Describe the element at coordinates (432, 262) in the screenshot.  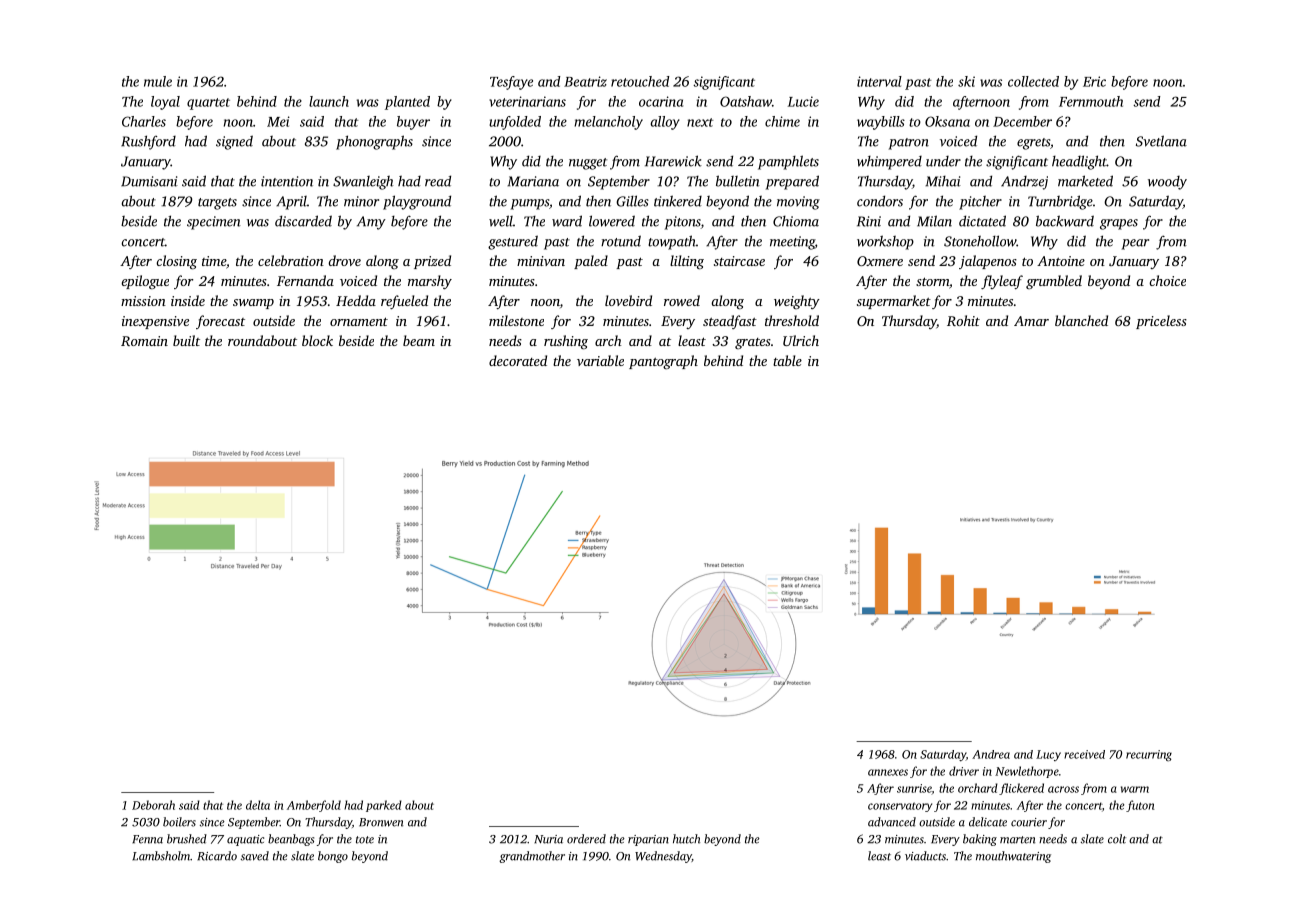
I see `prized` at that location.
